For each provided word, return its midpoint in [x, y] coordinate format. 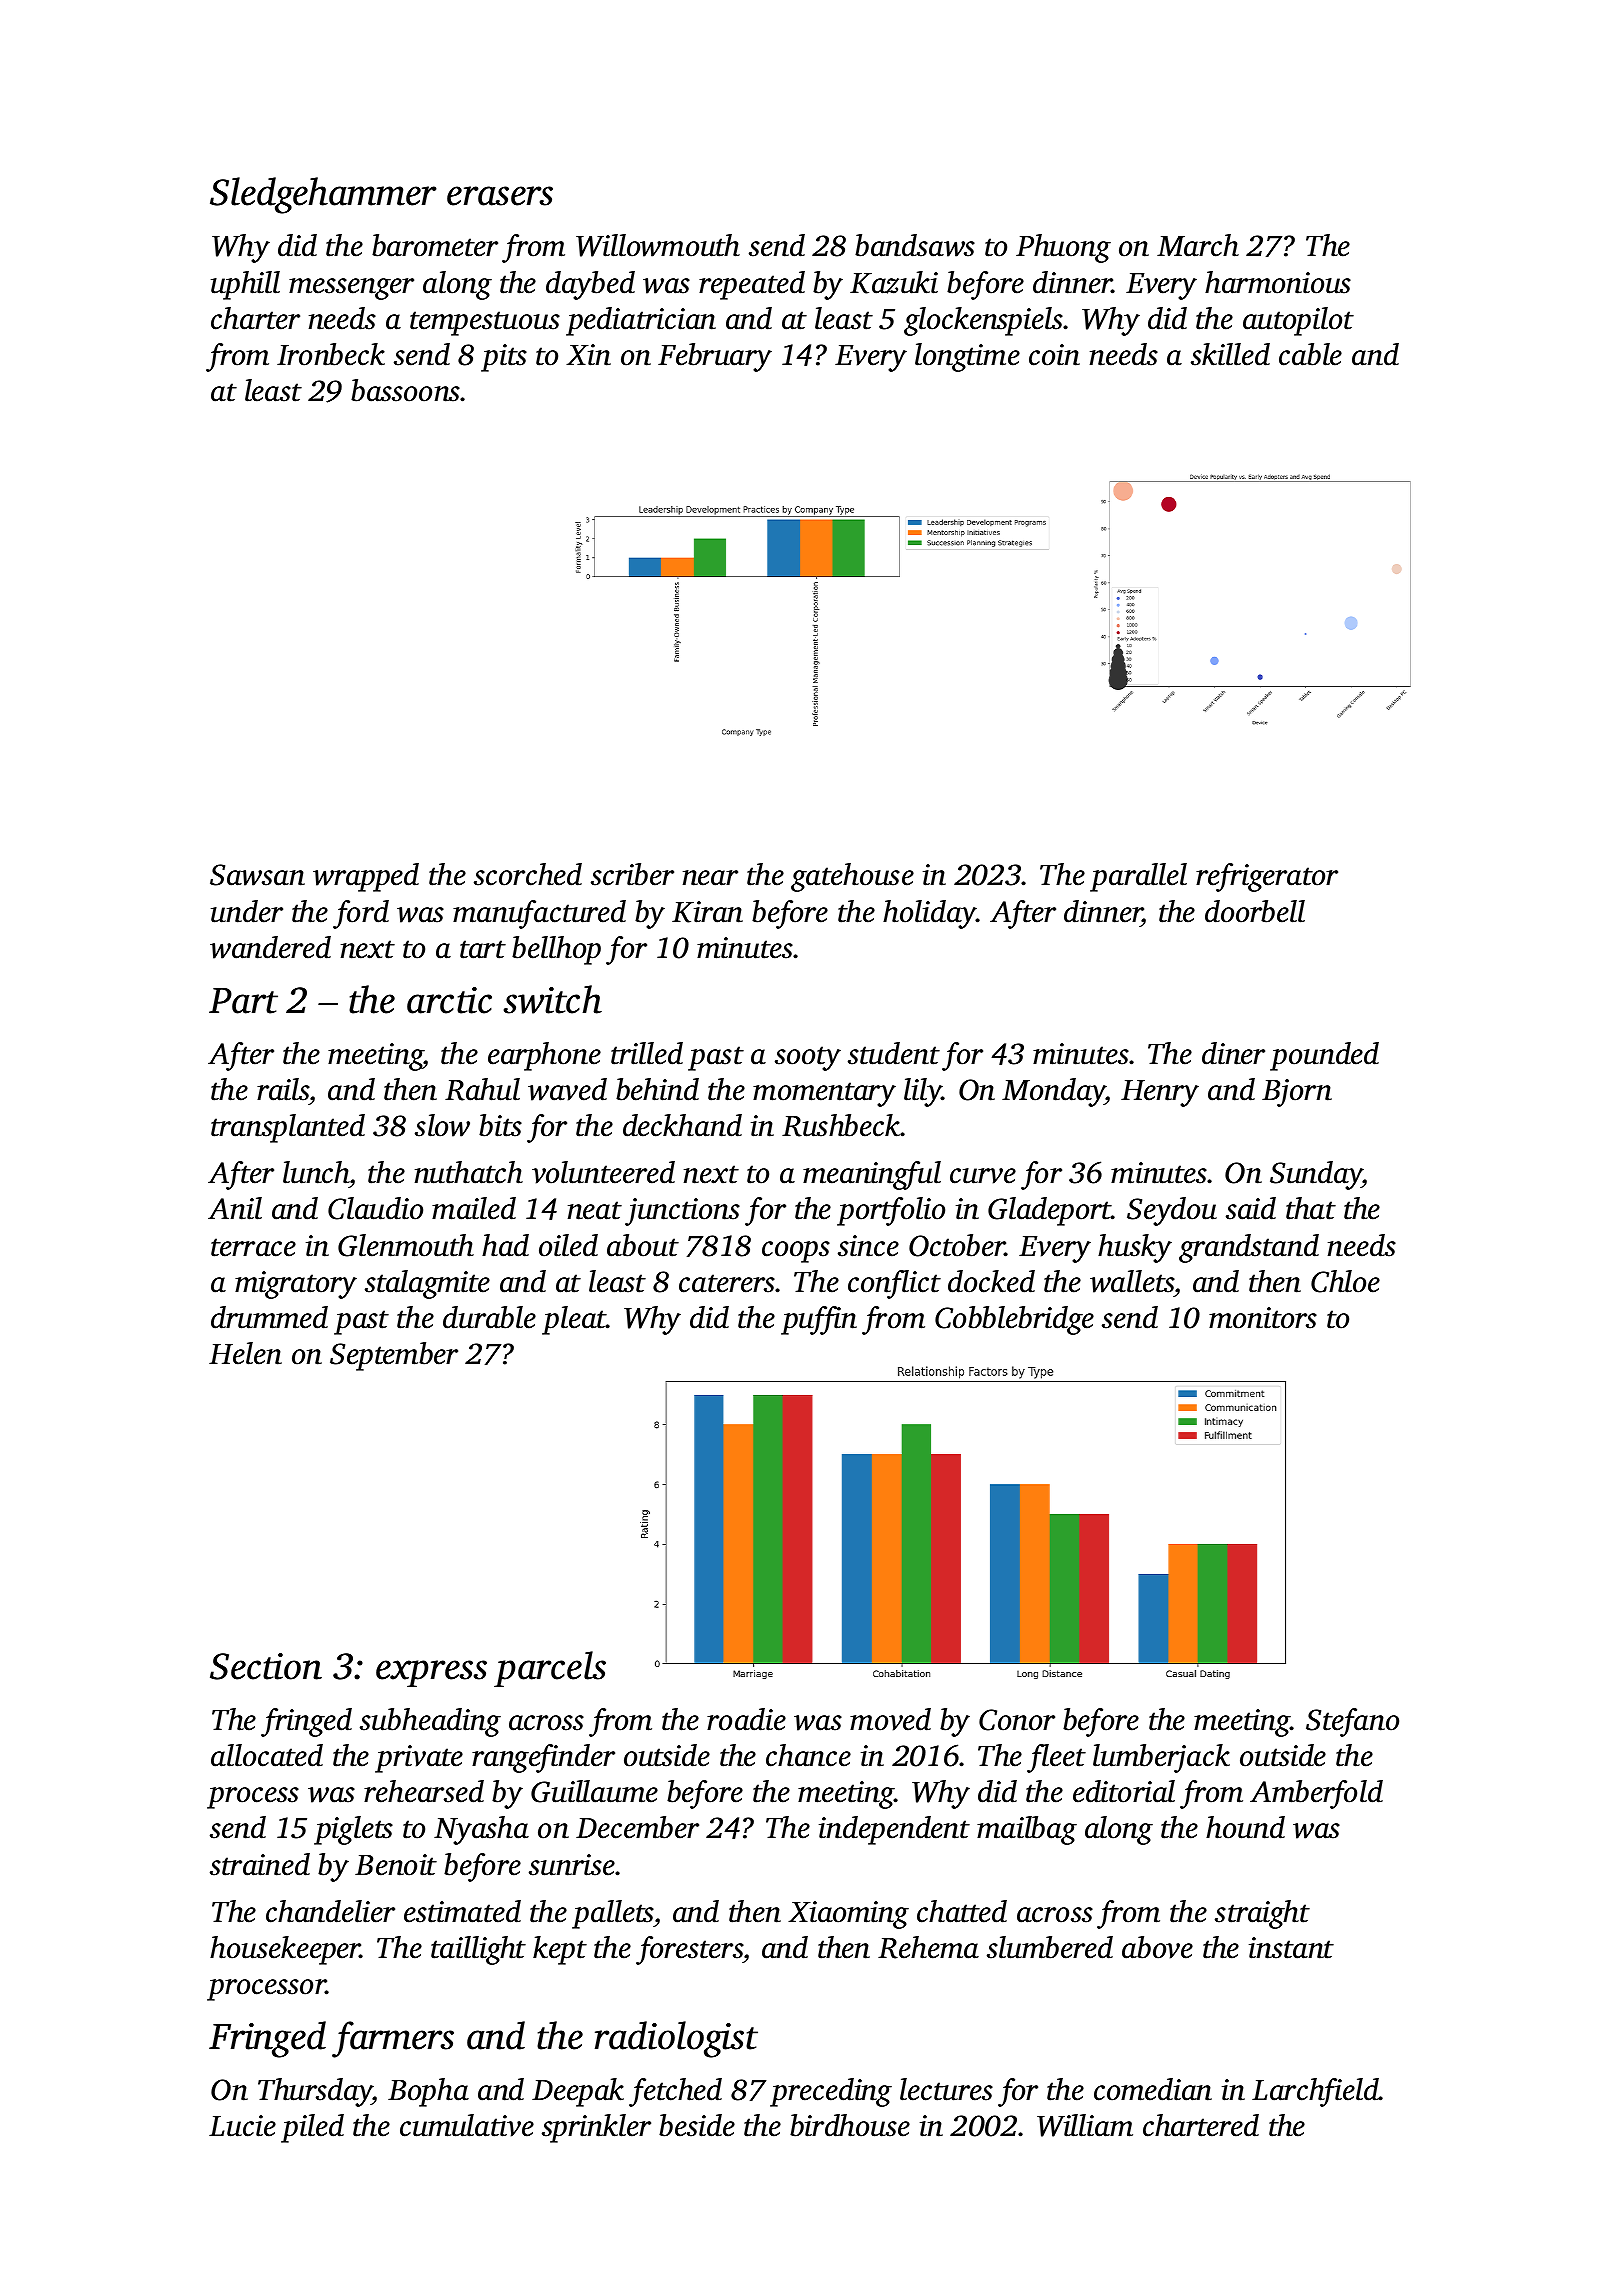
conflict [894, 1284]
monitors [1263, 1318]
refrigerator [1267, 877]
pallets [613, 1914]
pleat [574, 1320]
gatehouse [852, 877]
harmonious [1278, 282]
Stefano [1352, 1722]
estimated [462, 1911]
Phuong [1063, 248]
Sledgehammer [323, 195]
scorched [528, 874]
